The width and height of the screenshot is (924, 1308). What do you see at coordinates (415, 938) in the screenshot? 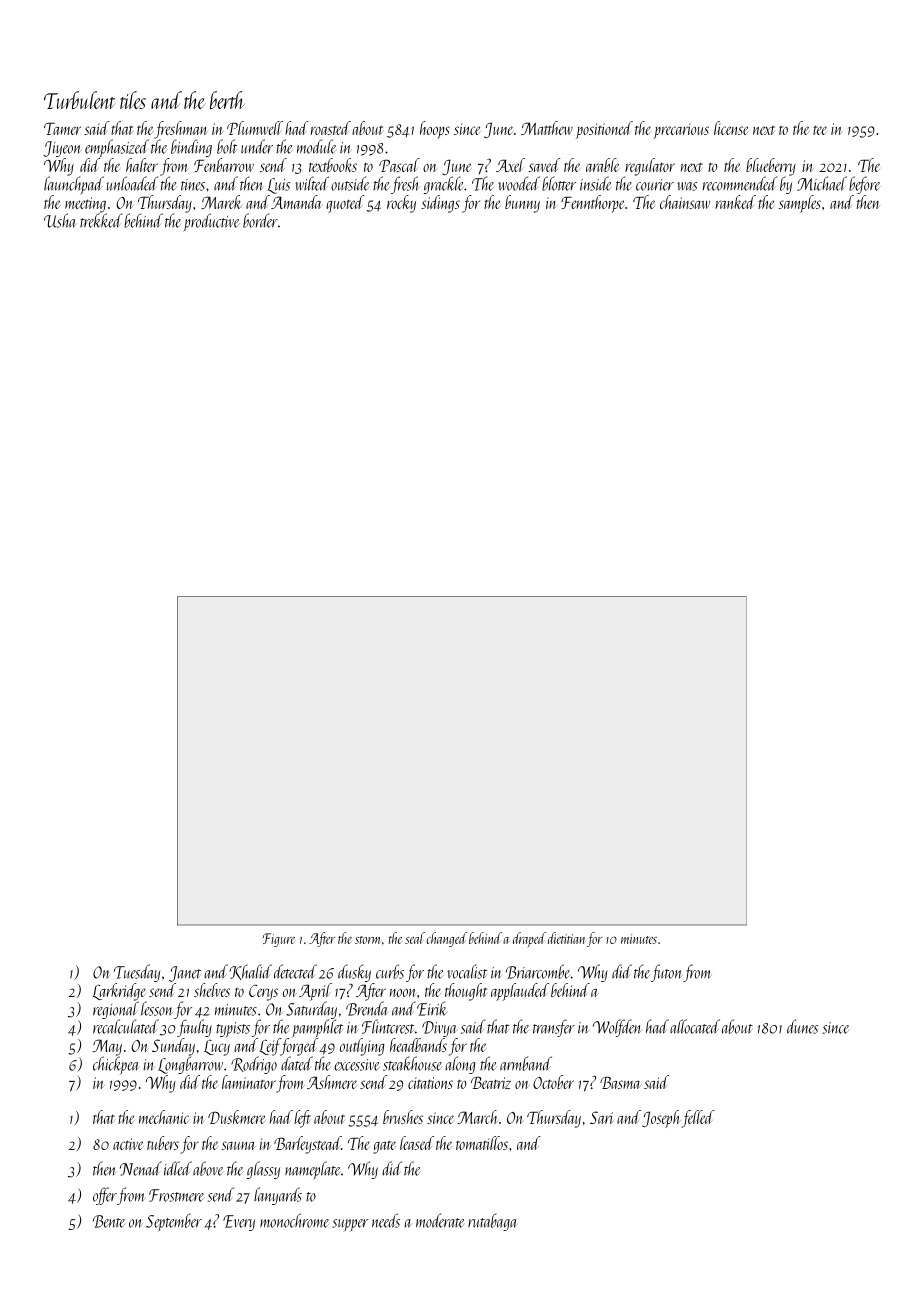
I see `seal` at bounding box center [415, 938].
